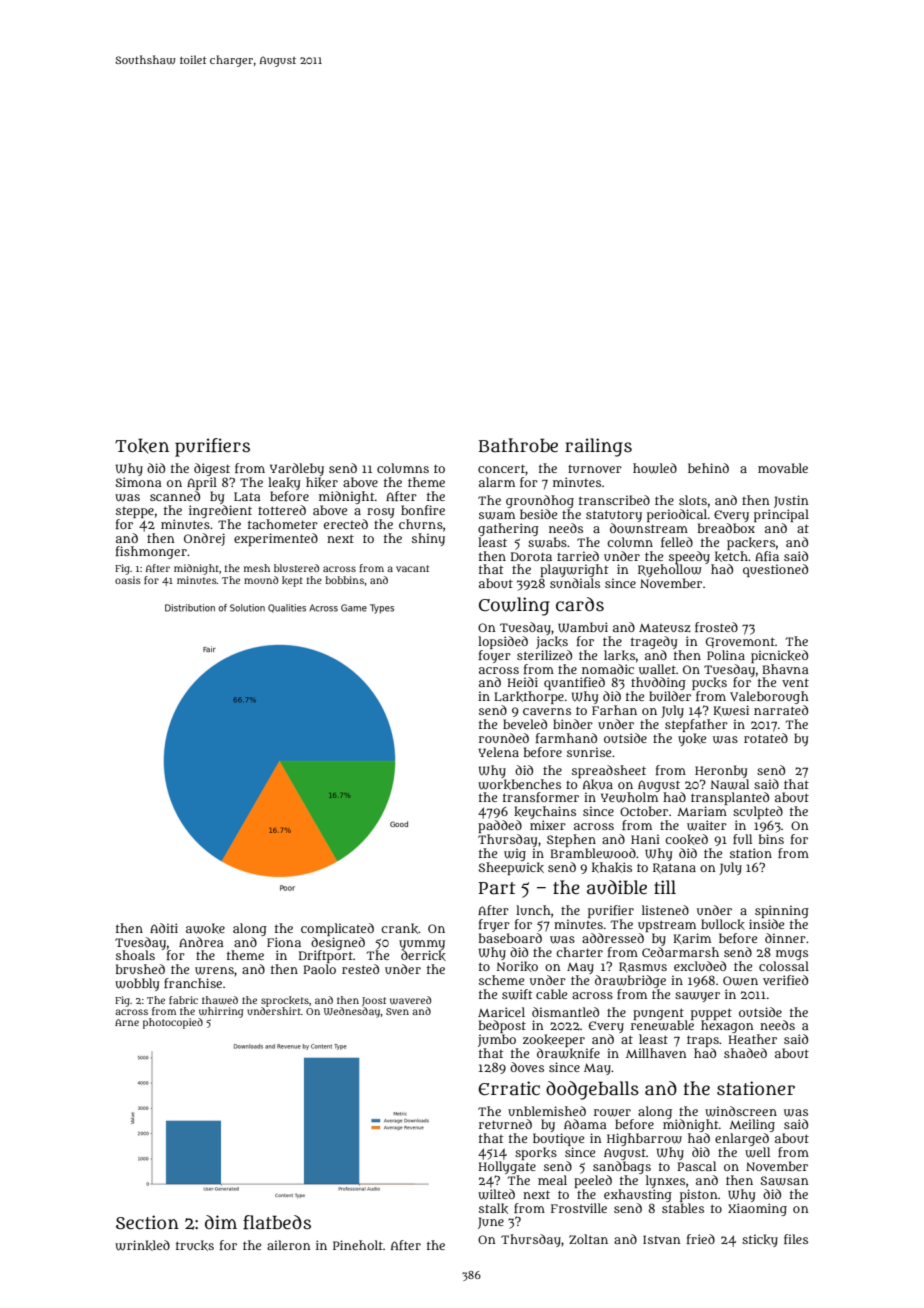  I want to click on railings, so click(598, 447).
